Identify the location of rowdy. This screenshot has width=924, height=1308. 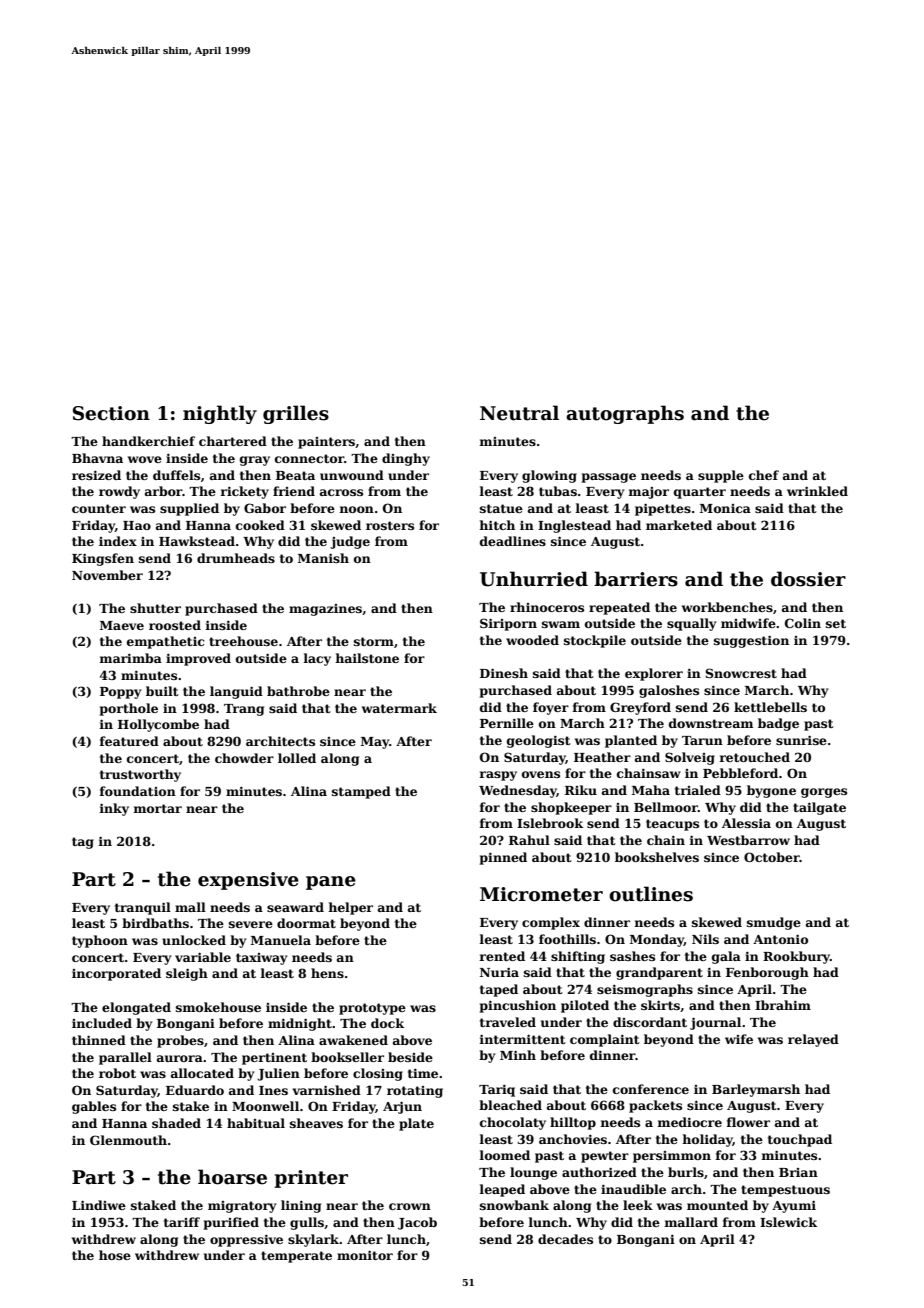
(119, 492).
